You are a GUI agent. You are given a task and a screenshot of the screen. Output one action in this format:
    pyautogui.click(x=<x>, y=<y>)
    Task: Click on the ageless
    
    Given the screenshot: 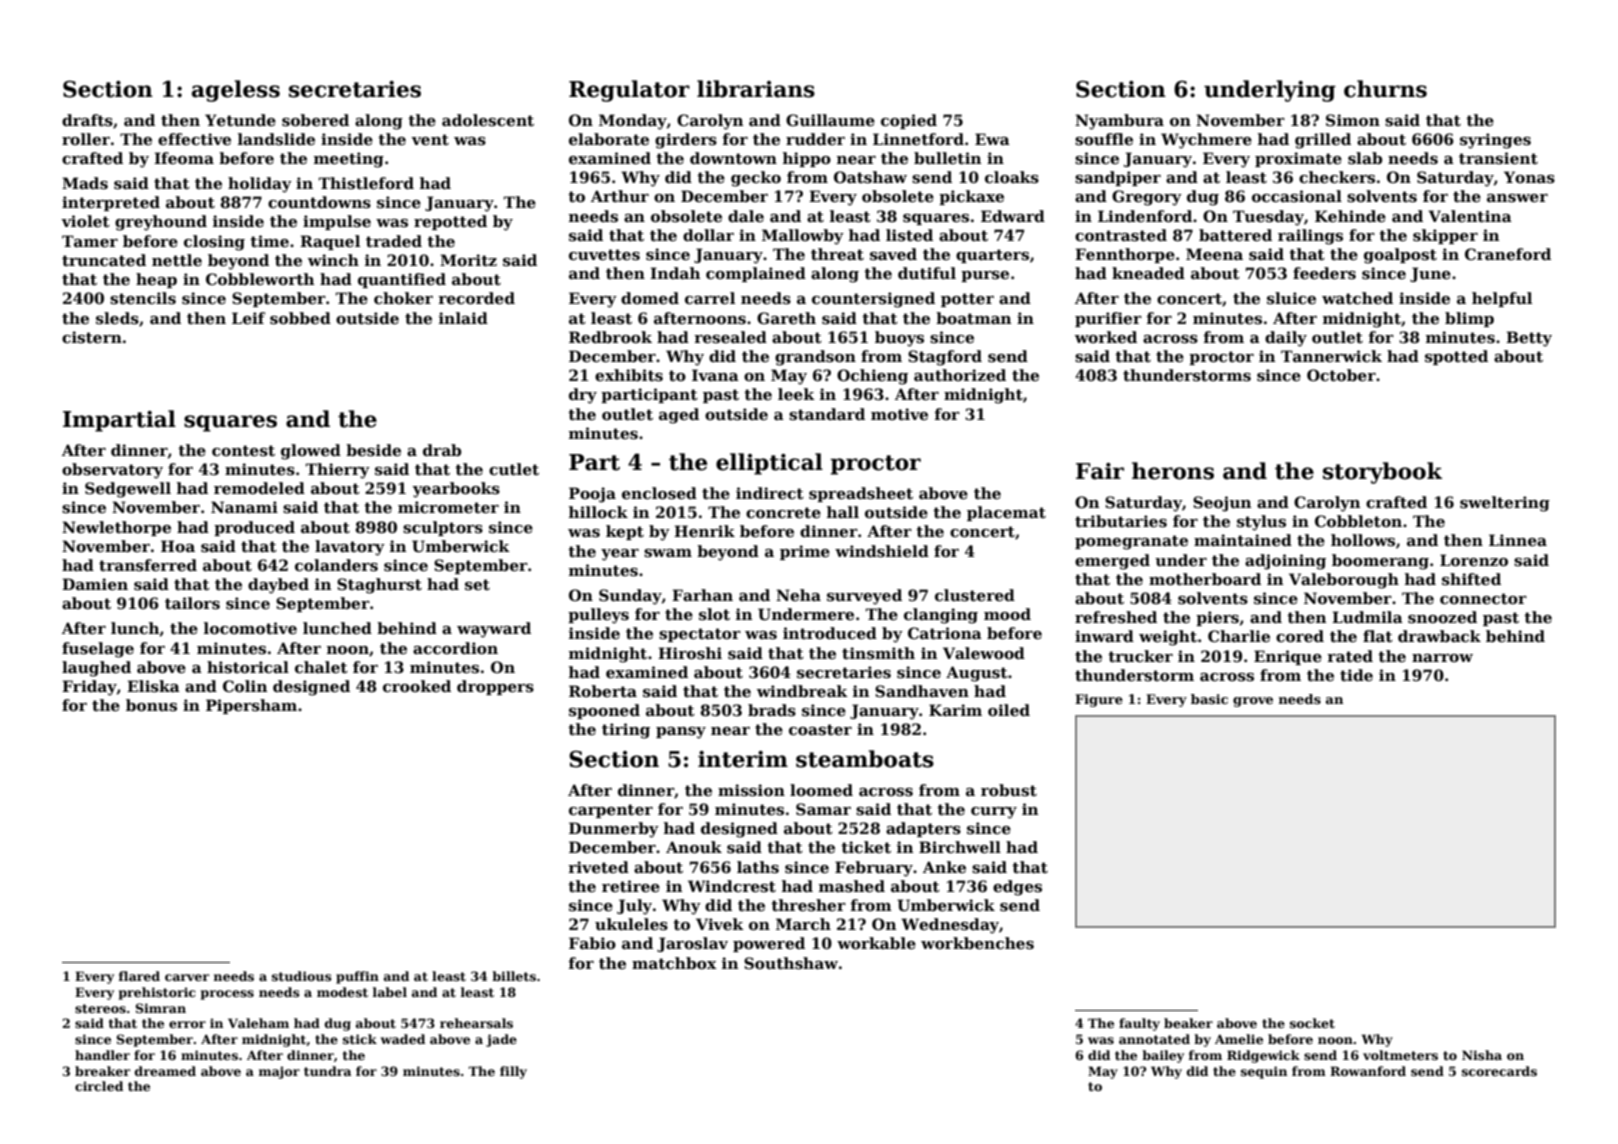 What is the action you would take?
    pyautogui.click(x=236, y=91)
